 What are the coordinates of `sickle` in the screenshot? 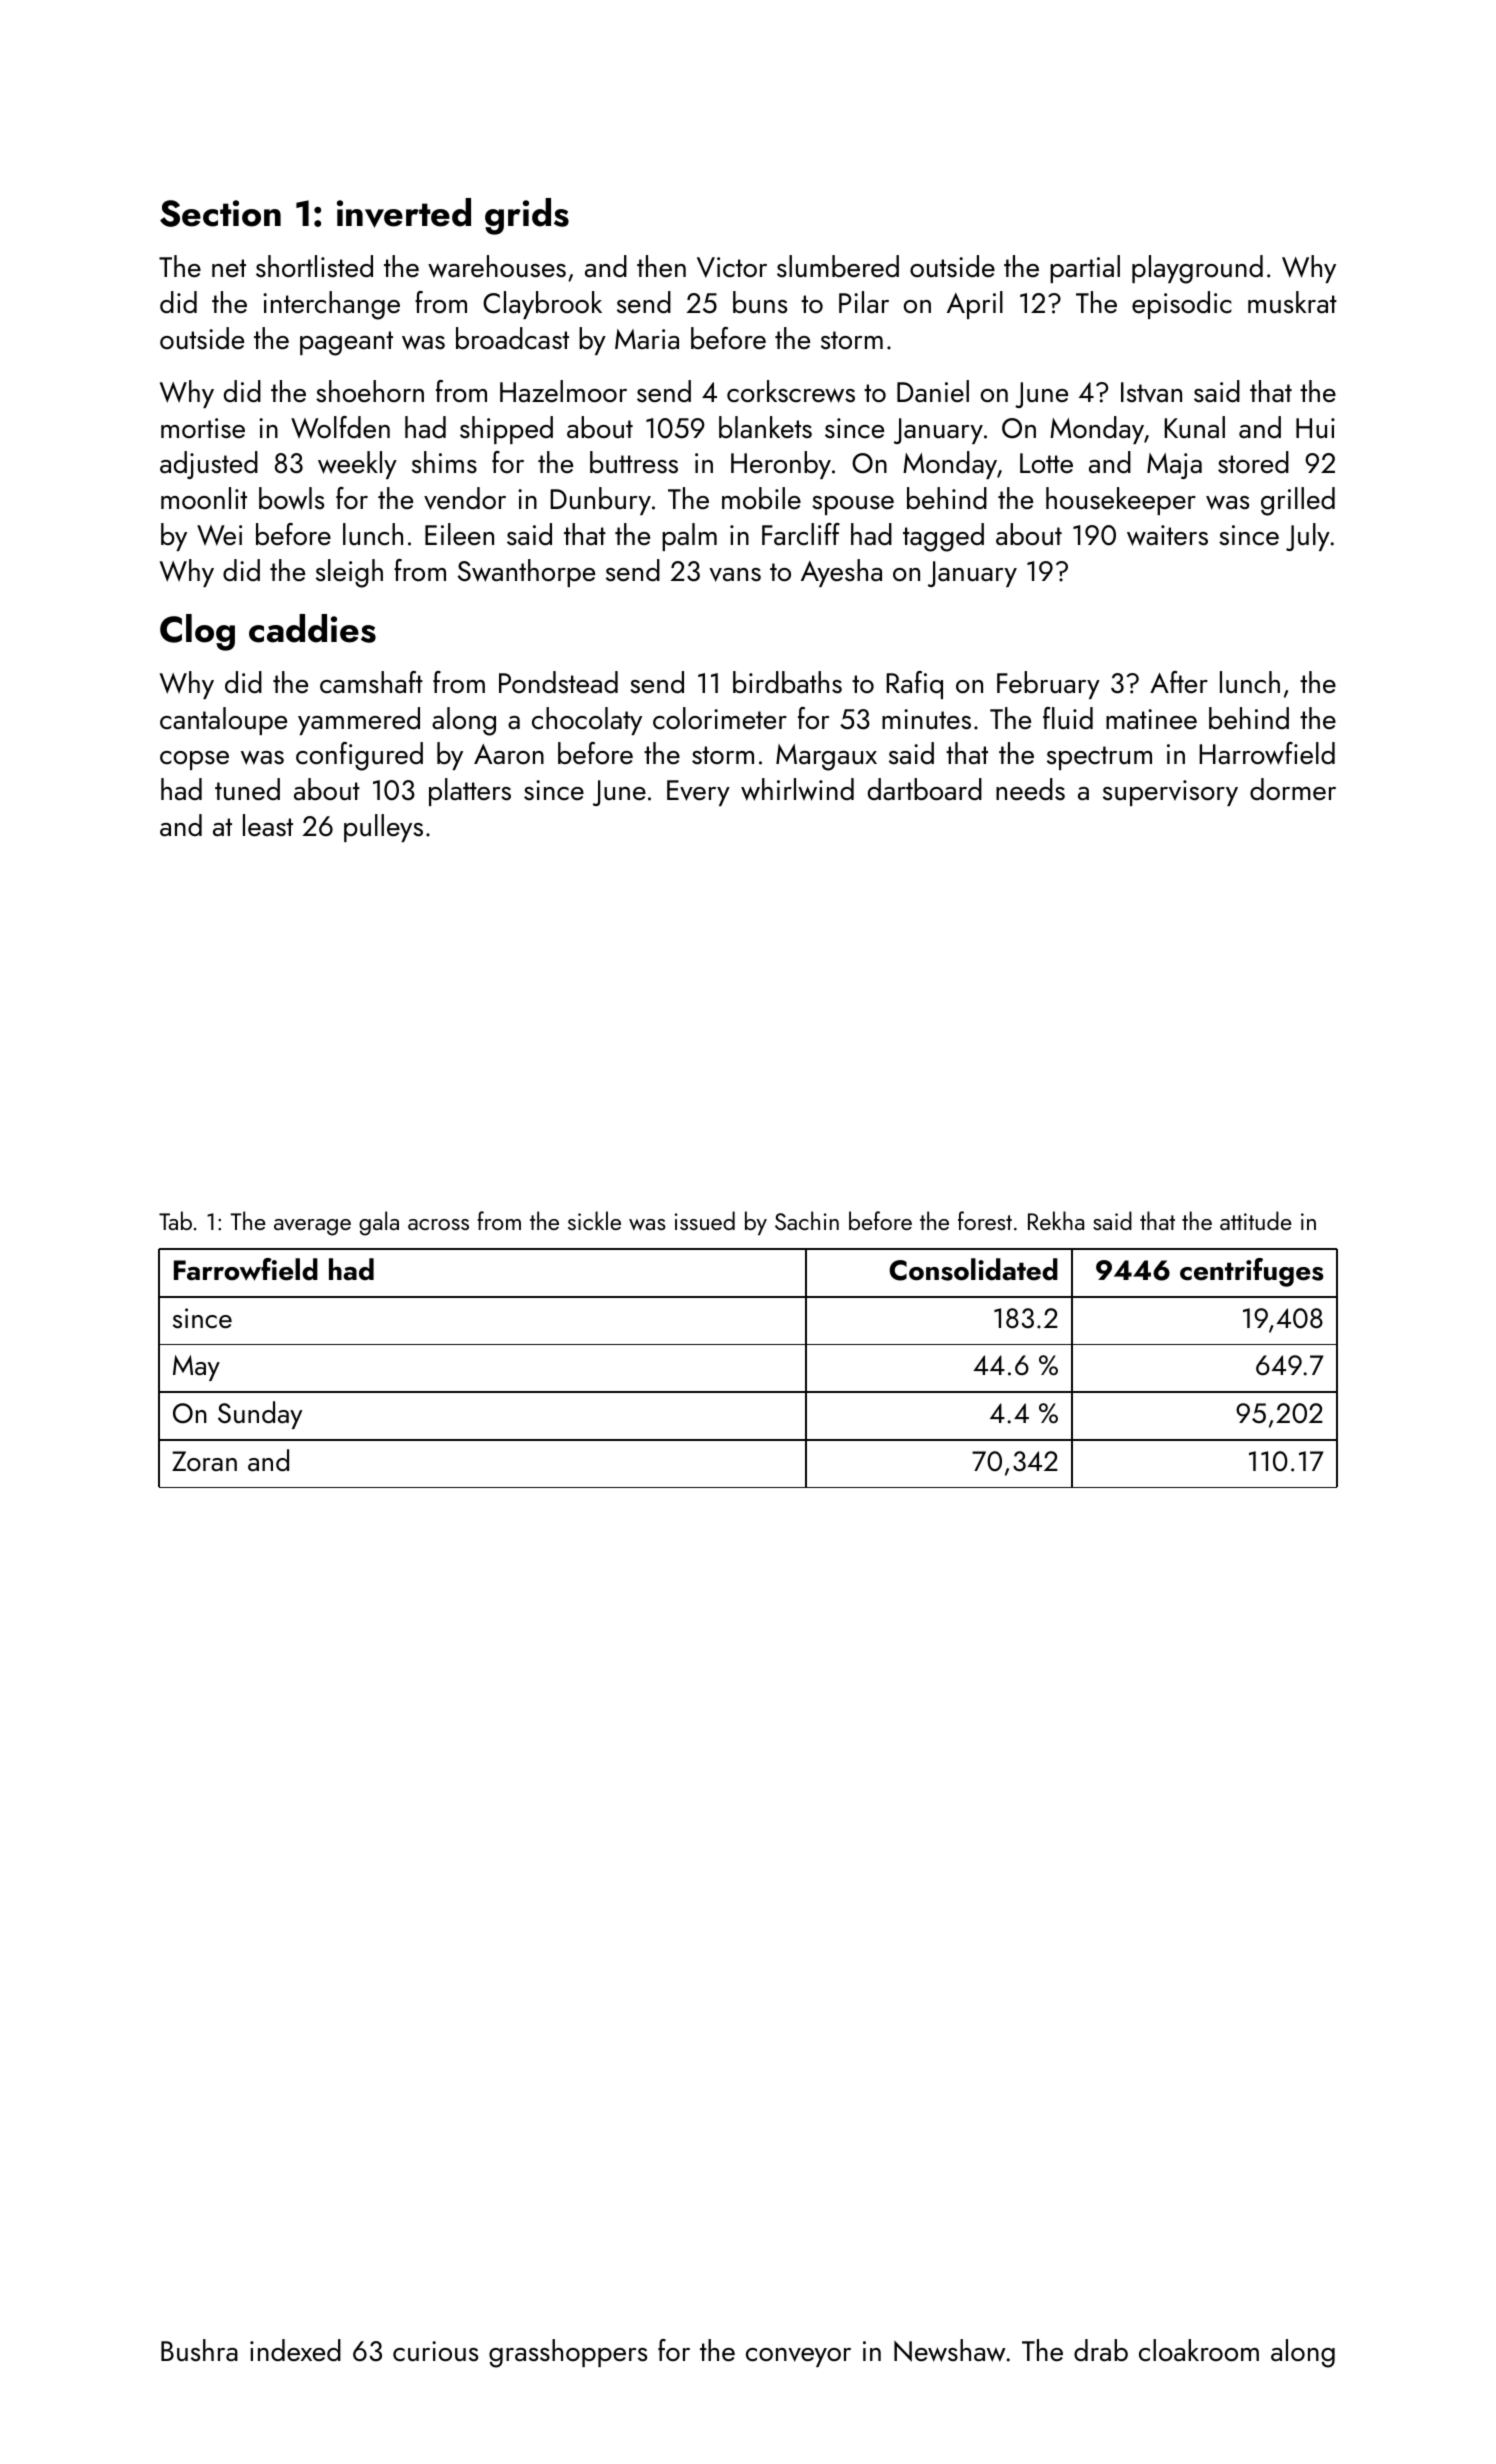 It's located at (594, 1220).
